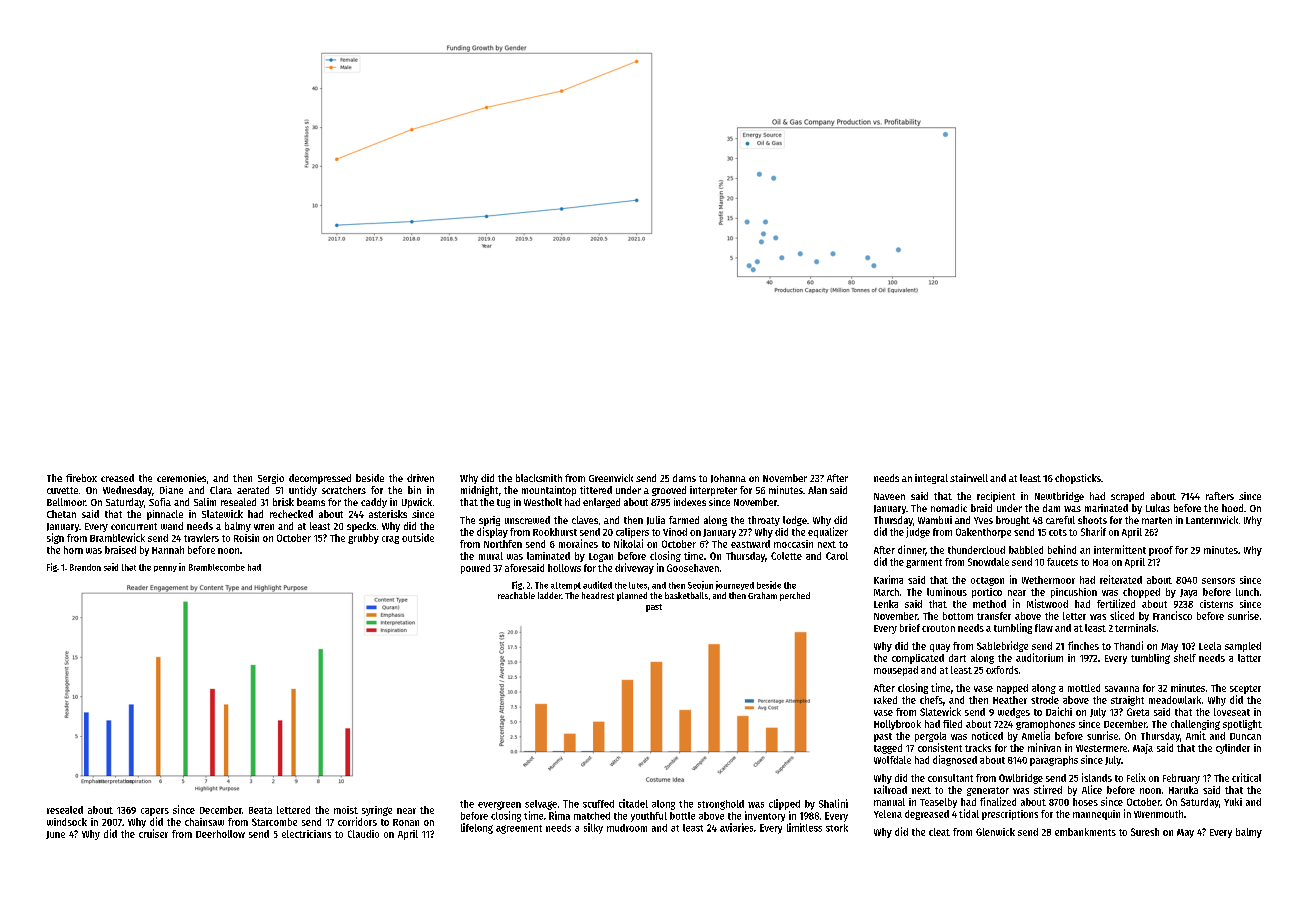 Image resolution: width=1308 pixels, height=924 pixels. I want to click on oxfords, so click(1002, 670).
